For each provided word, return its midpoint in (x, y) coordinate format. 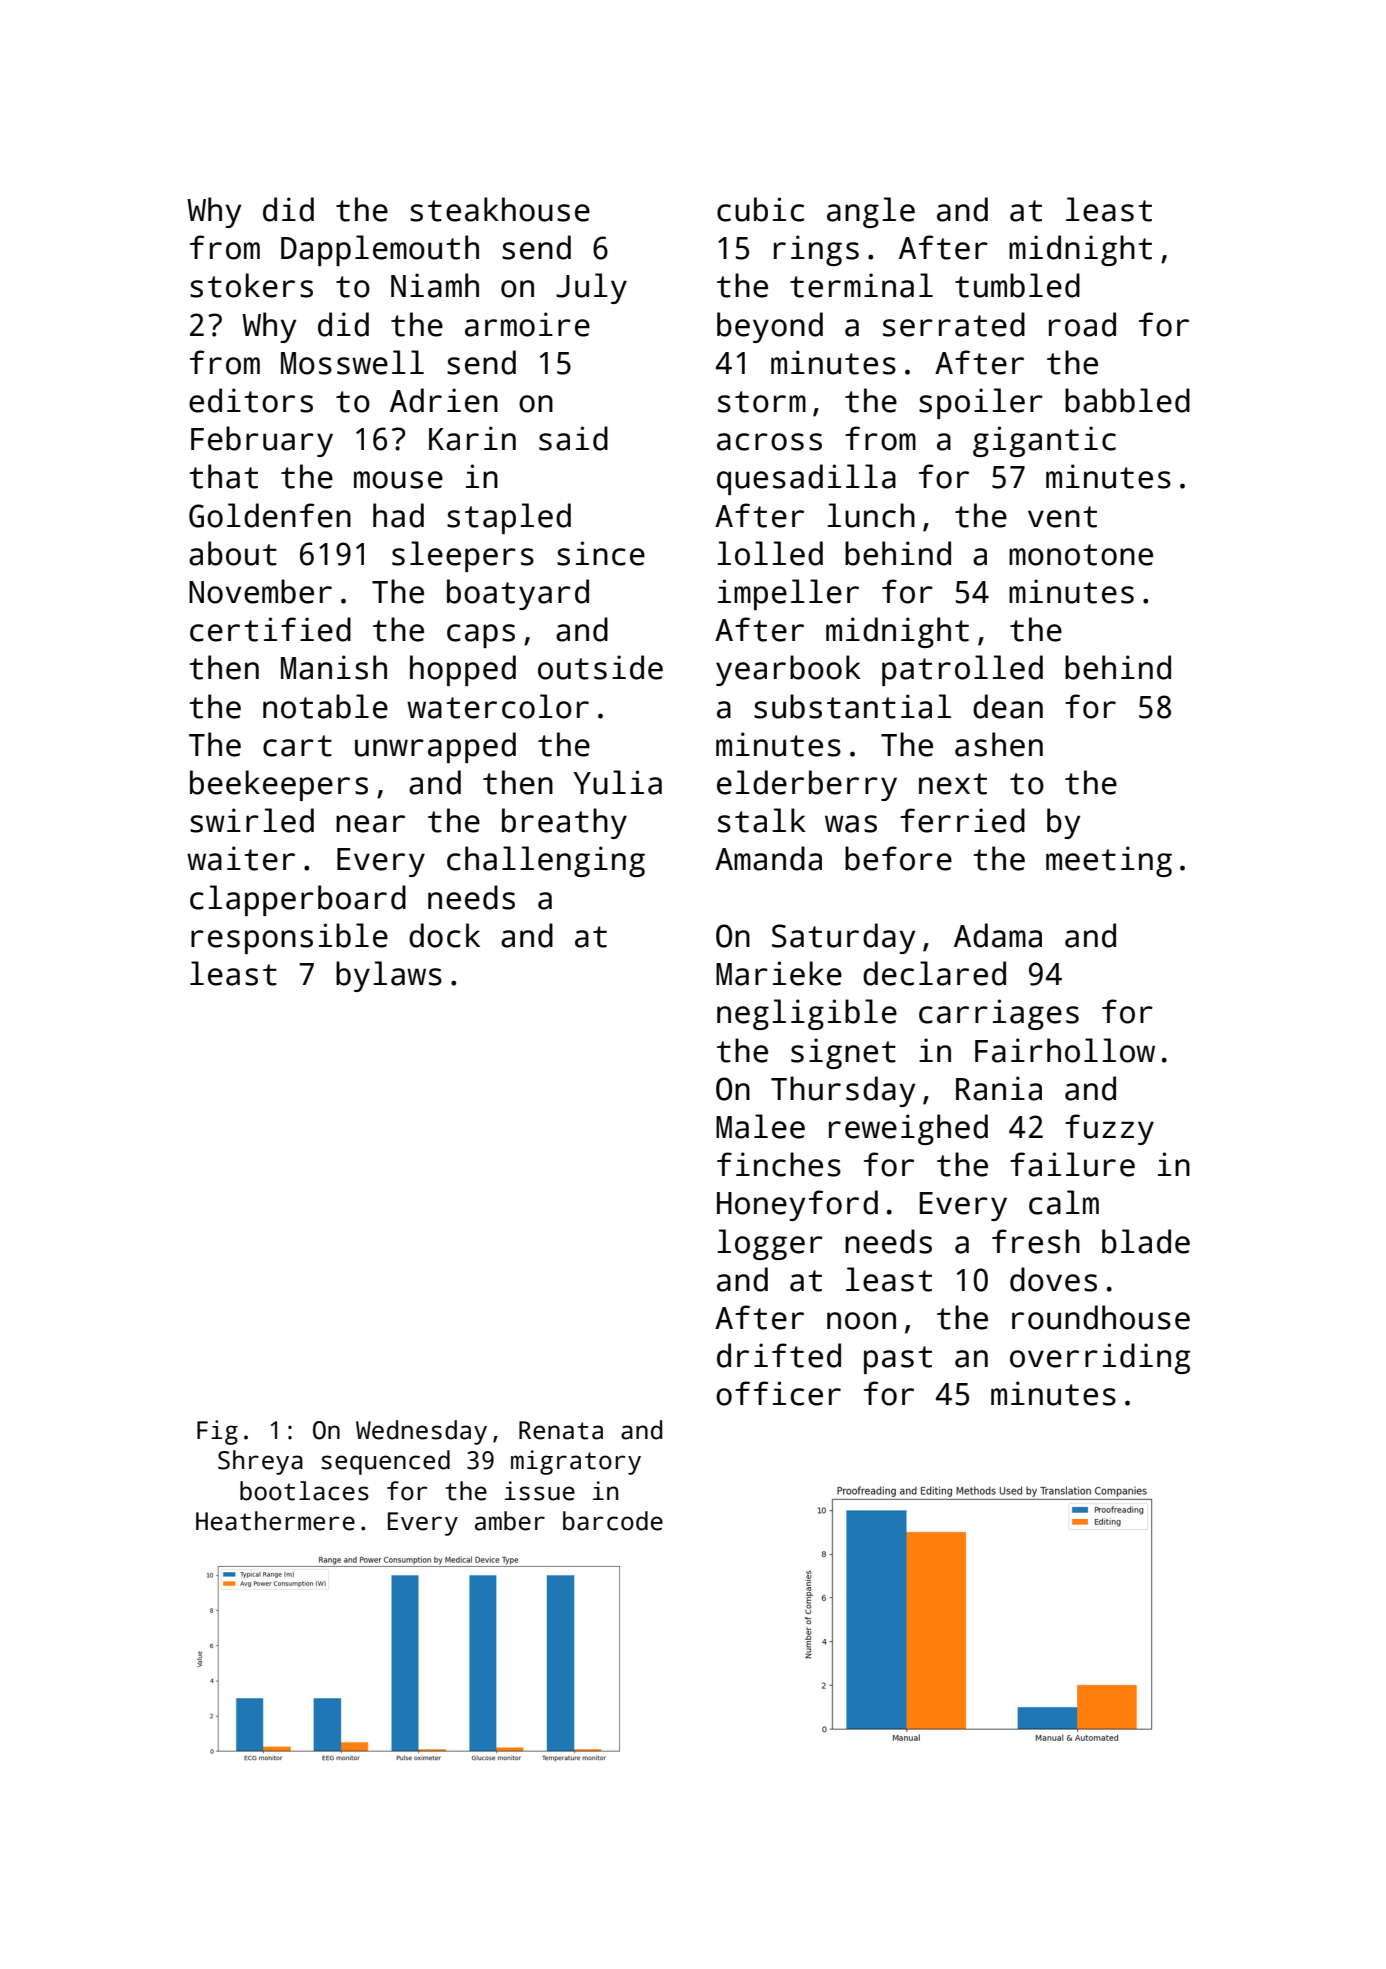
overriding (1100, 1358)
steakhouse (500, 209)
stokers (251, 285)
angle (871, 212)
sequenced (385, 1462)
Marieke (779, 973)
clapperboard (298, 900)
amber (510, 1521)
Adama (998, 935)
